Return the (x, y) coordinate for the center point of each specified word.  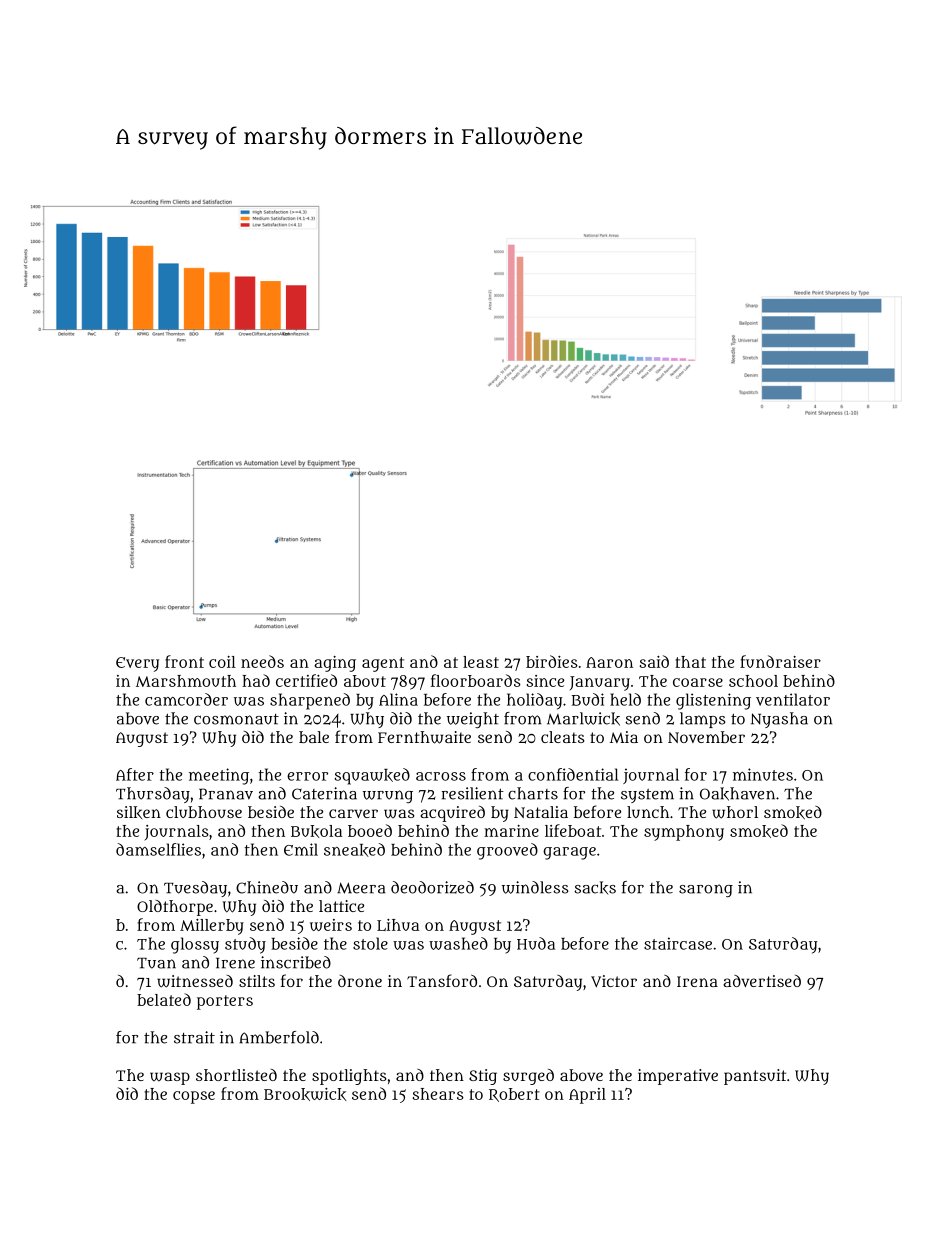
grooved (507, 851)
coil (222, 662)
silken (139, 812)
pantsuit (755, 1077)
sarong (706, 890)
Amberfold (279, 1037)
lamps (703, 720)
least (481, 662)
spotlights (349, 1077)
